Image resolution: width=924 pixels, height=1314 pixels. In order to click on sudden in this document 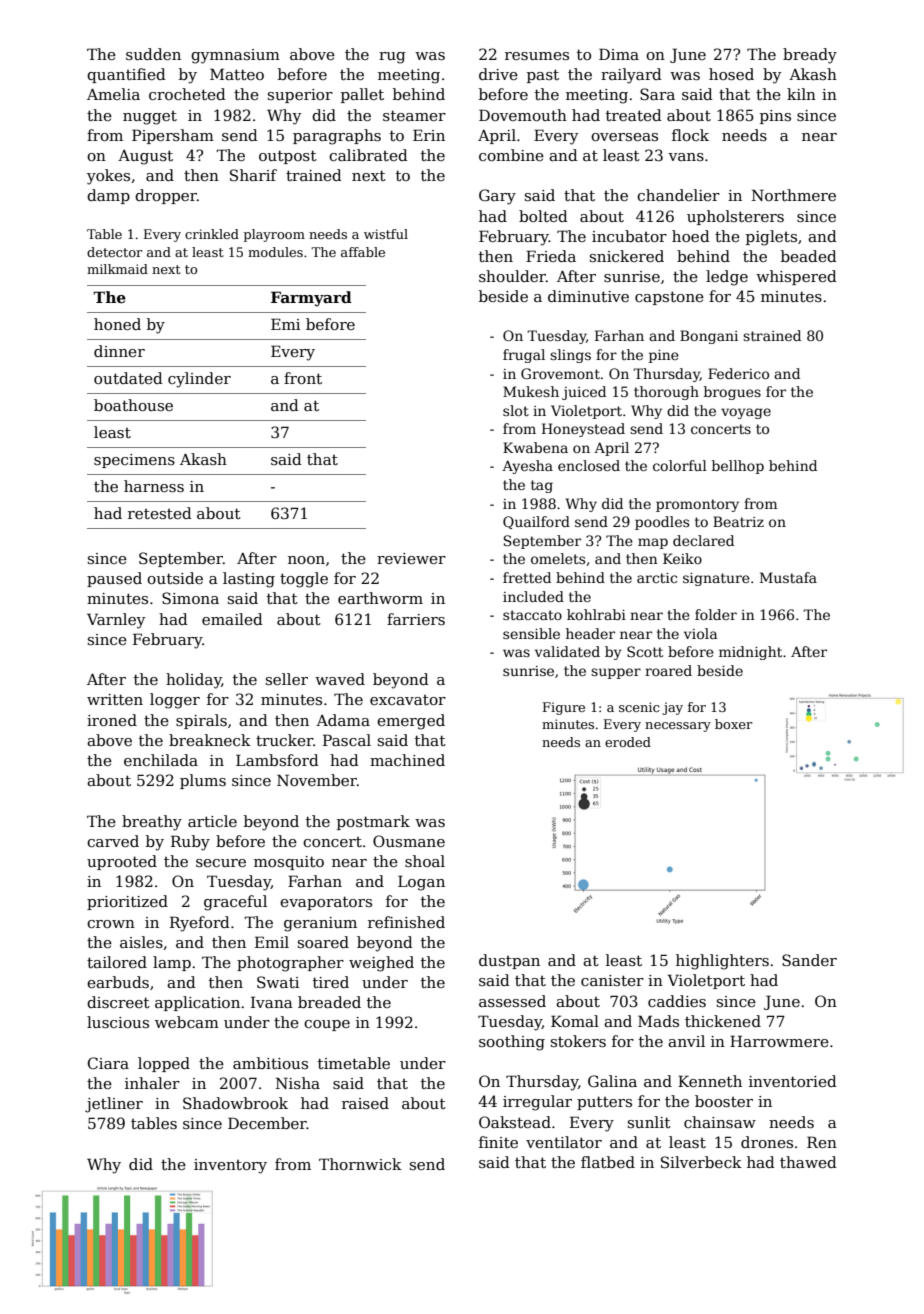, I will do `click(153, 54)`.
